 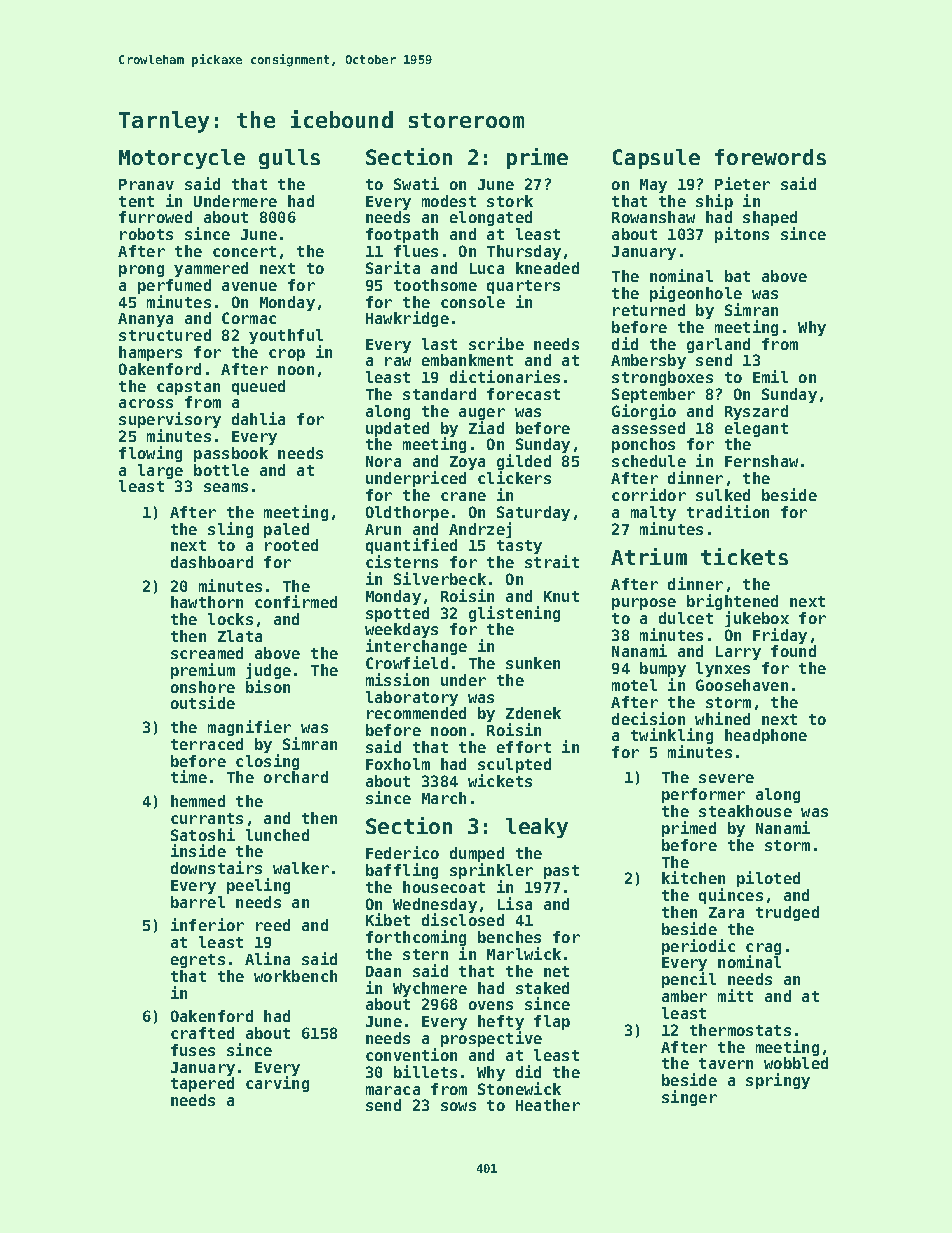 What do you see at coordinates (524, 747) in the screenshot?
I see `effort` at bounding box center [524, 747].
